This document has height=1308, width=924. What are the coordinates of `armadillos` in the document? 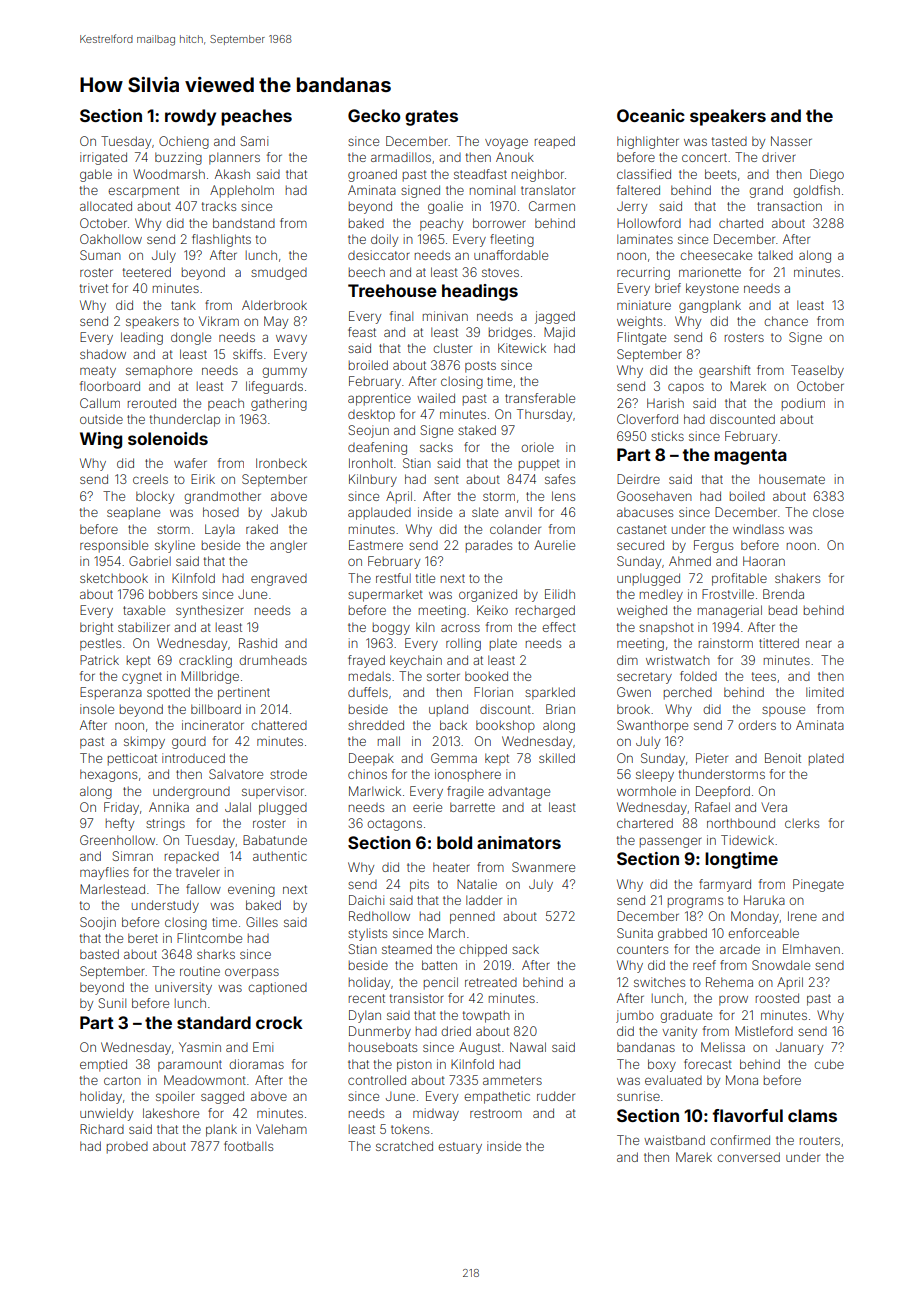 It's located at (401, 157).
